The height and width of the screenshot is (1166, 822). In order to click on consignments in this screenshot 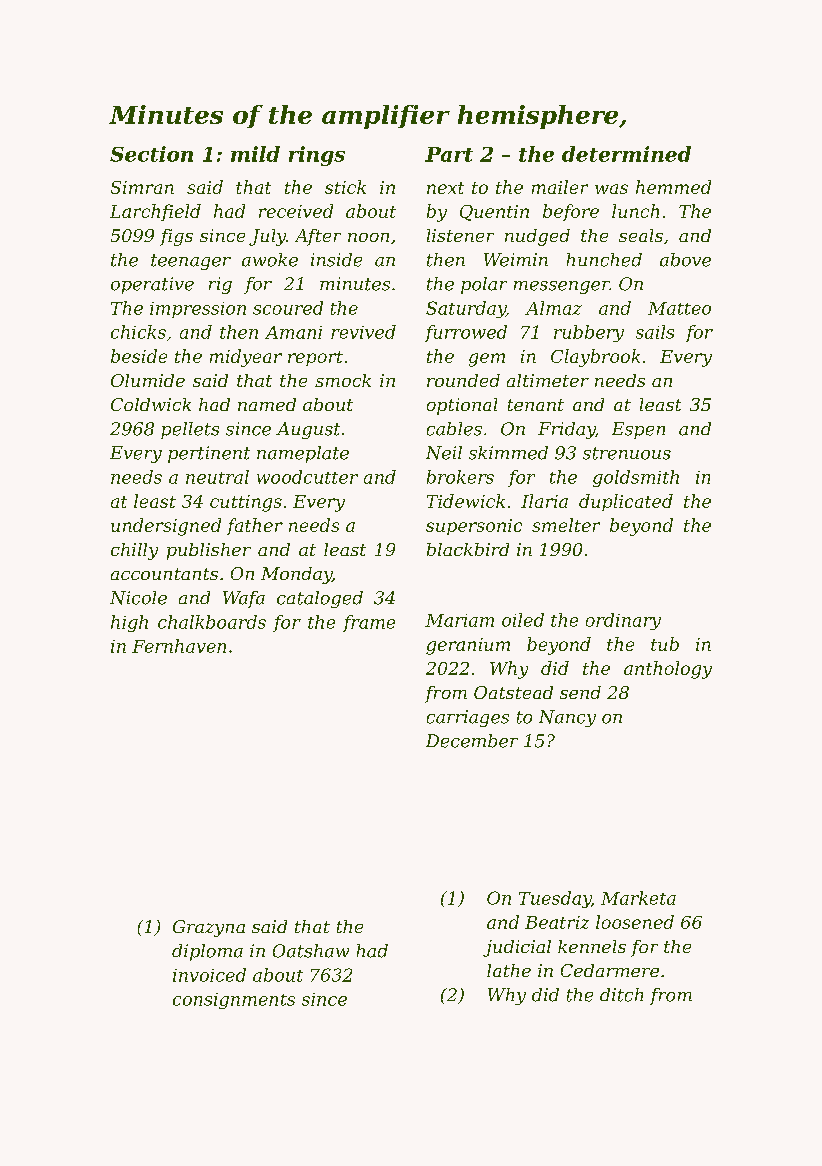, I will do `click(234, 1001)`.
